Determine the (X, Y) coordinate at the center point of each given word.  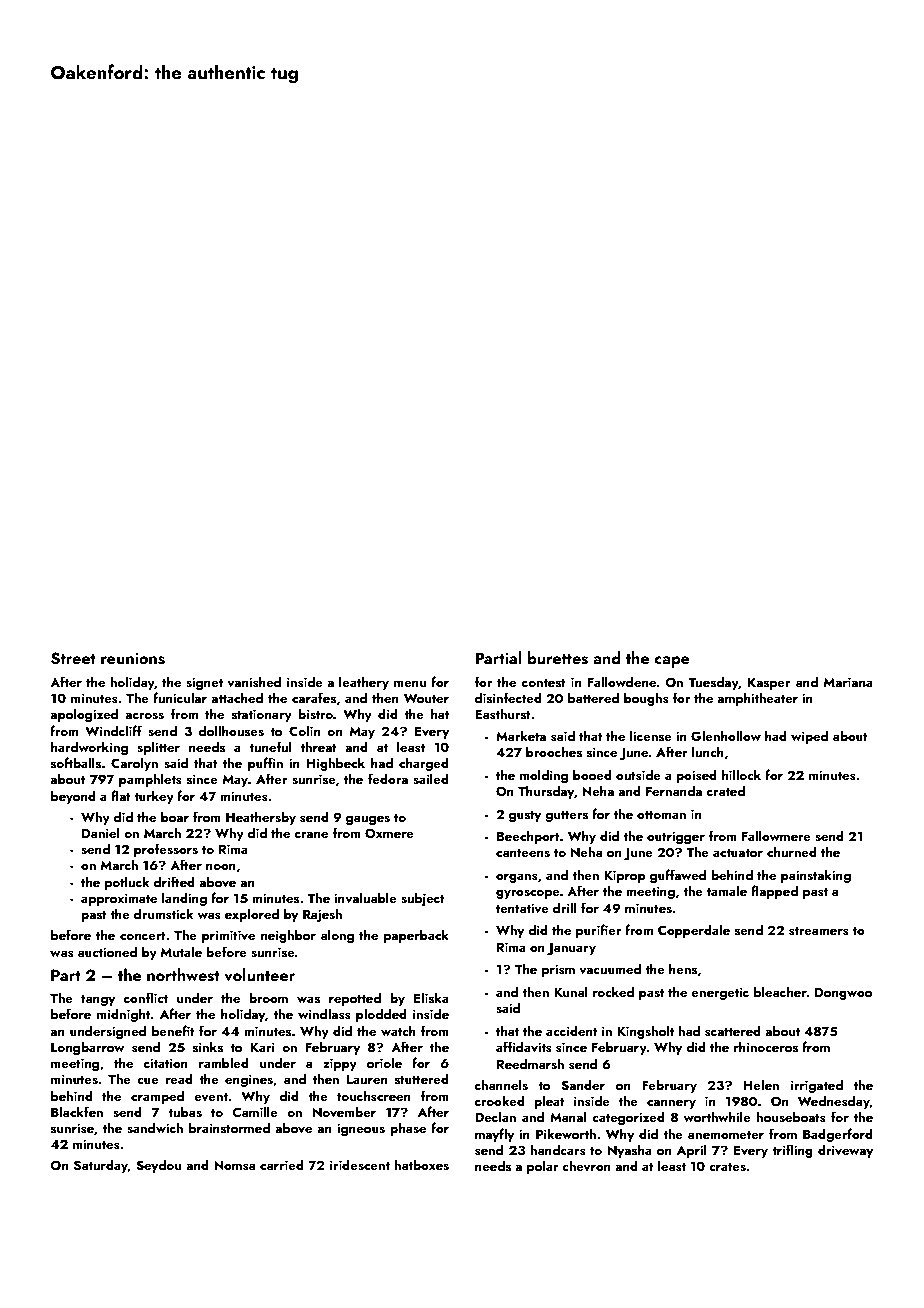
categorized (628, 1118)
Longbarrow (88, 1048)
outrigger (676, 837)
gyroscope (528, 894)
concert (143, 936)
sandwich (155, 1128)
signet (204, 683)
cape (672, 662)
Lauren (367, 1079)
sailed (431, 779)
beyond (73, 797)
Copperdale (694, 931)
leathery (364, 683)
